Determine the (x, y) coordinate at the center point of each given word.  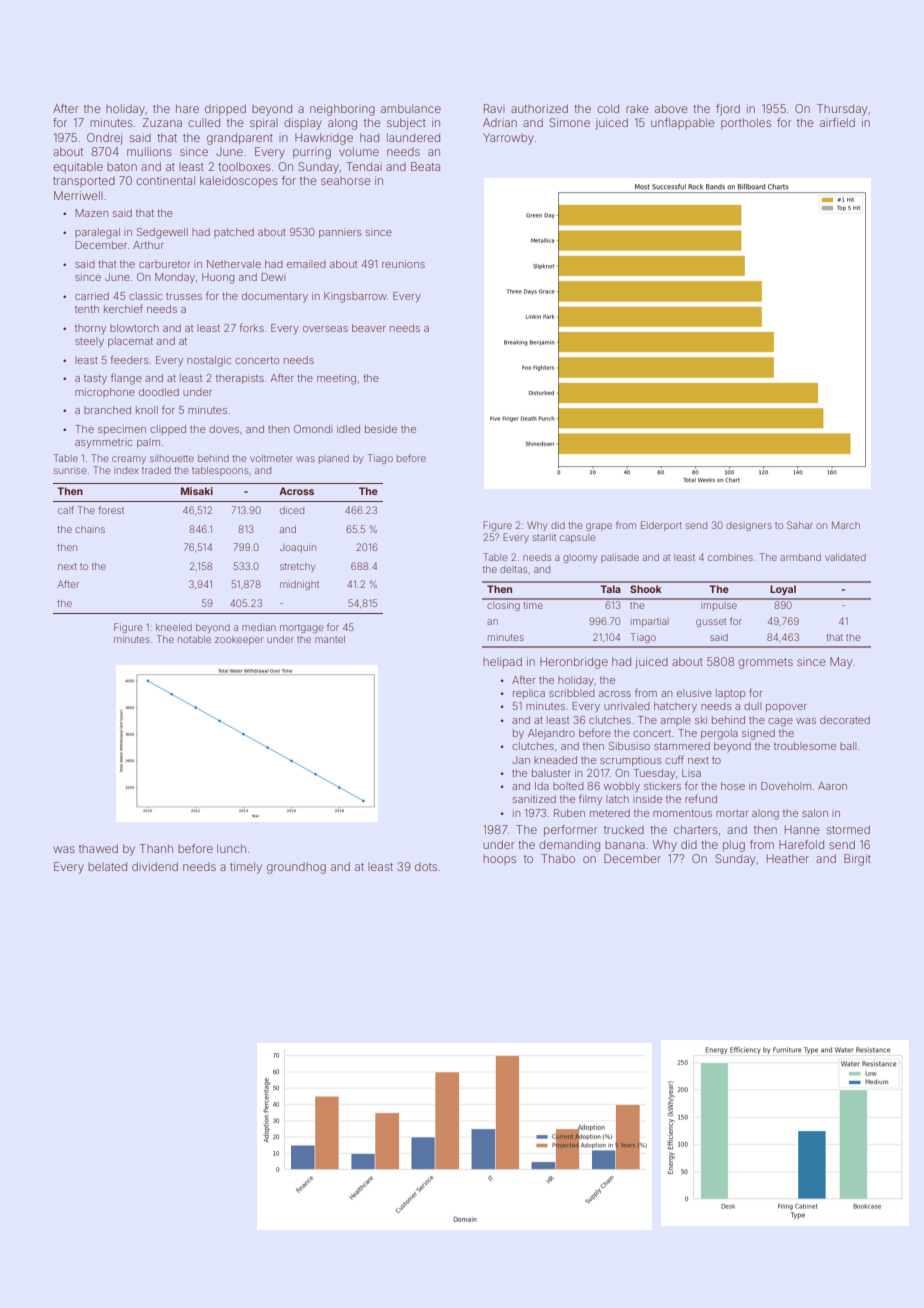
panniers (340, 233)
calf (66, 510)
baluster (551, 773)
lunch (231, 848)
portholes (746, 123)
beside (381, 429)
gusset (711, 622)
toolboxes (244, 166)
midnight (299, 585)
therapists (240, 379)
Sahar (800, 525)
